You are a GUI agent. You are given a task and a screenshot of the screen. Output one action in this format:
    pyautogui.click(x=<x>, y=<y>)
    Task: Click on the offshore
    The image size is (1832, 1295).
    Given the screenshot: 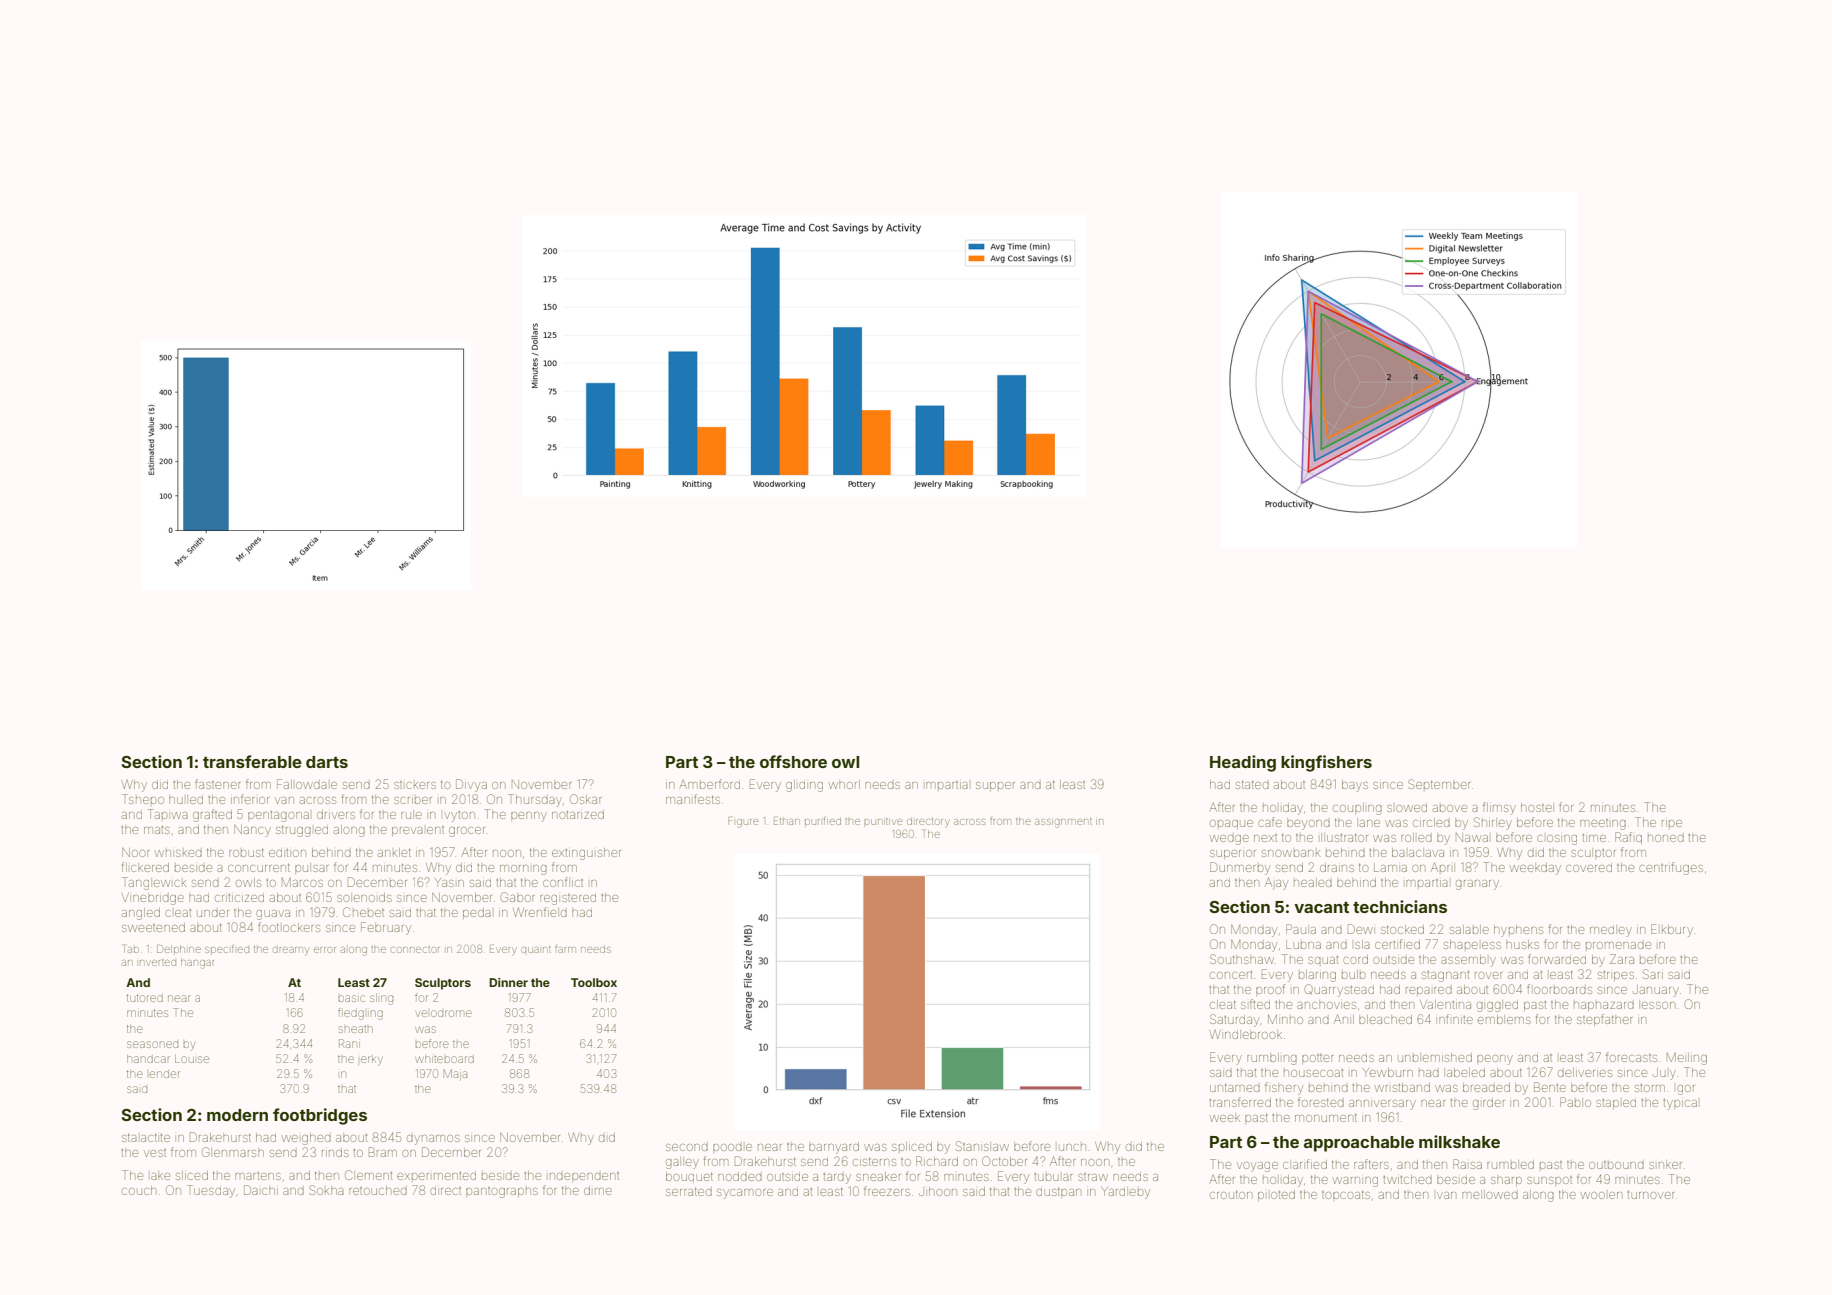 What is the action you would take?
    pyautogui.click(x=793, y=761)
